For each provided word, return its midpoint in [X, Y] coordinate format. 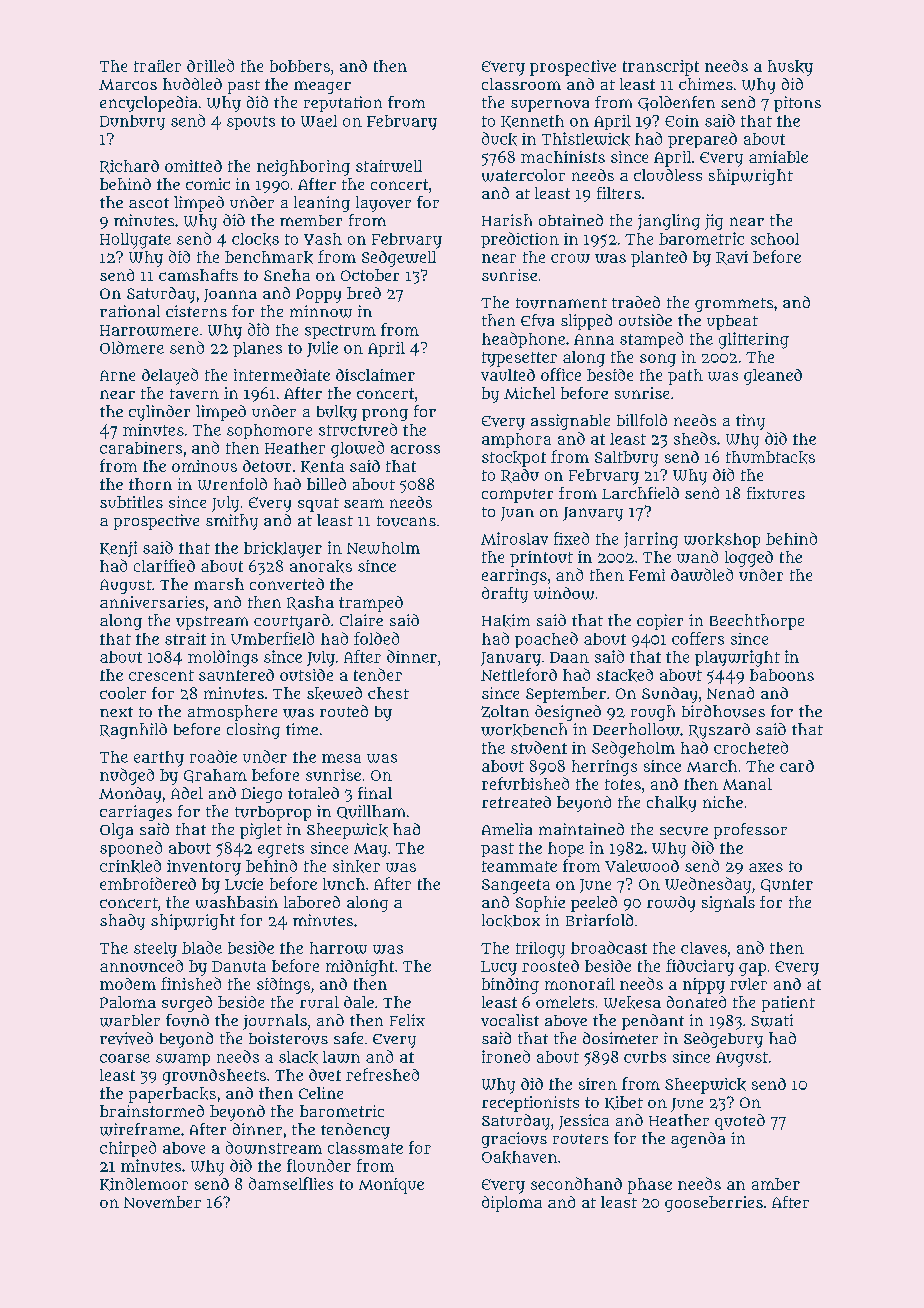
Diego [261, 795]
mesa [341, 758]
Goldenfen [676, 103]
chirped [128, 1149]
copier [660, 622]
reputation [343, 104]
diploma [512, 1204]
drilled [210, 65]
